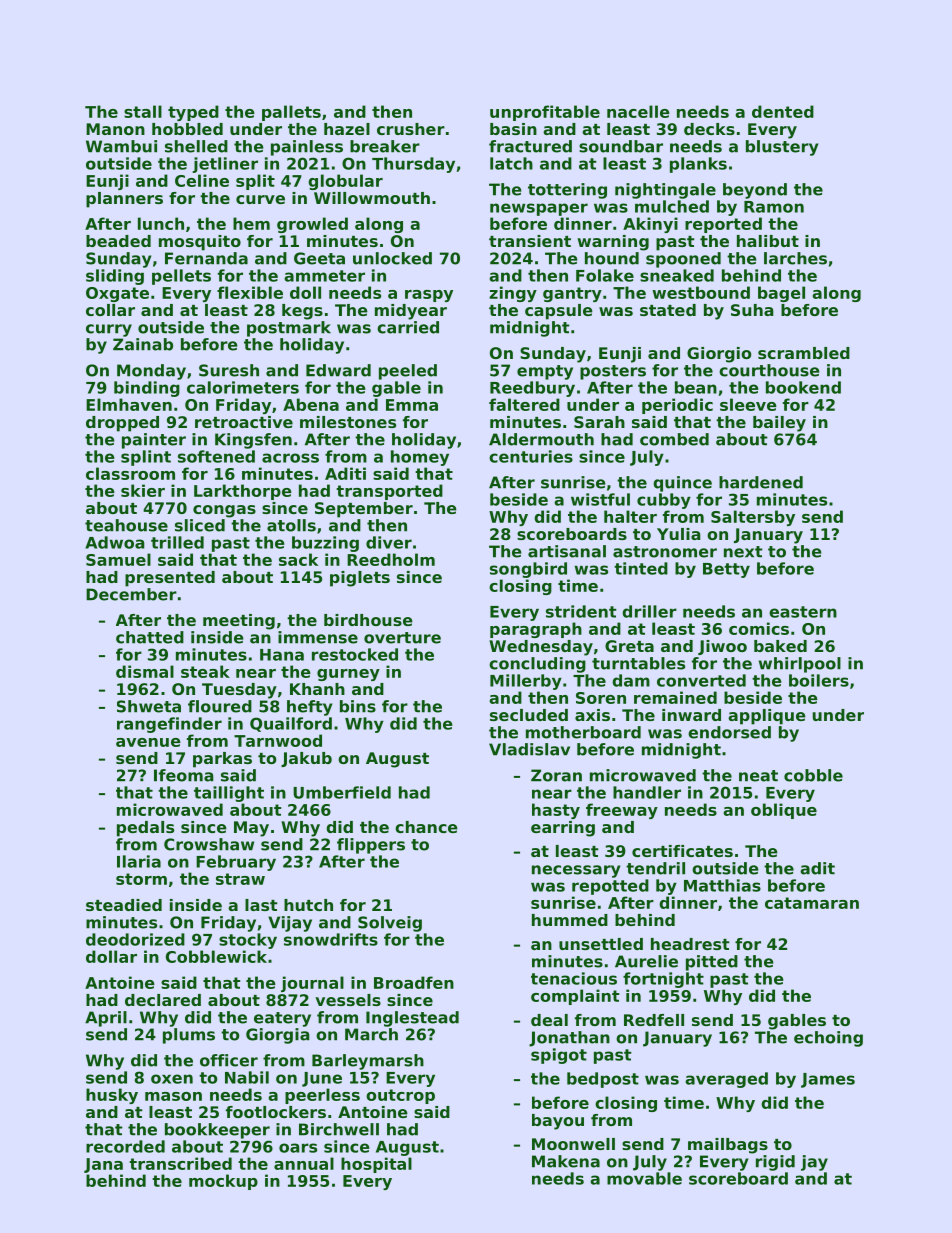 The height and width of the document is (1233, 952). Describe the element at coordinates (729, 732) in the document. I see `endorsed` at that location.
